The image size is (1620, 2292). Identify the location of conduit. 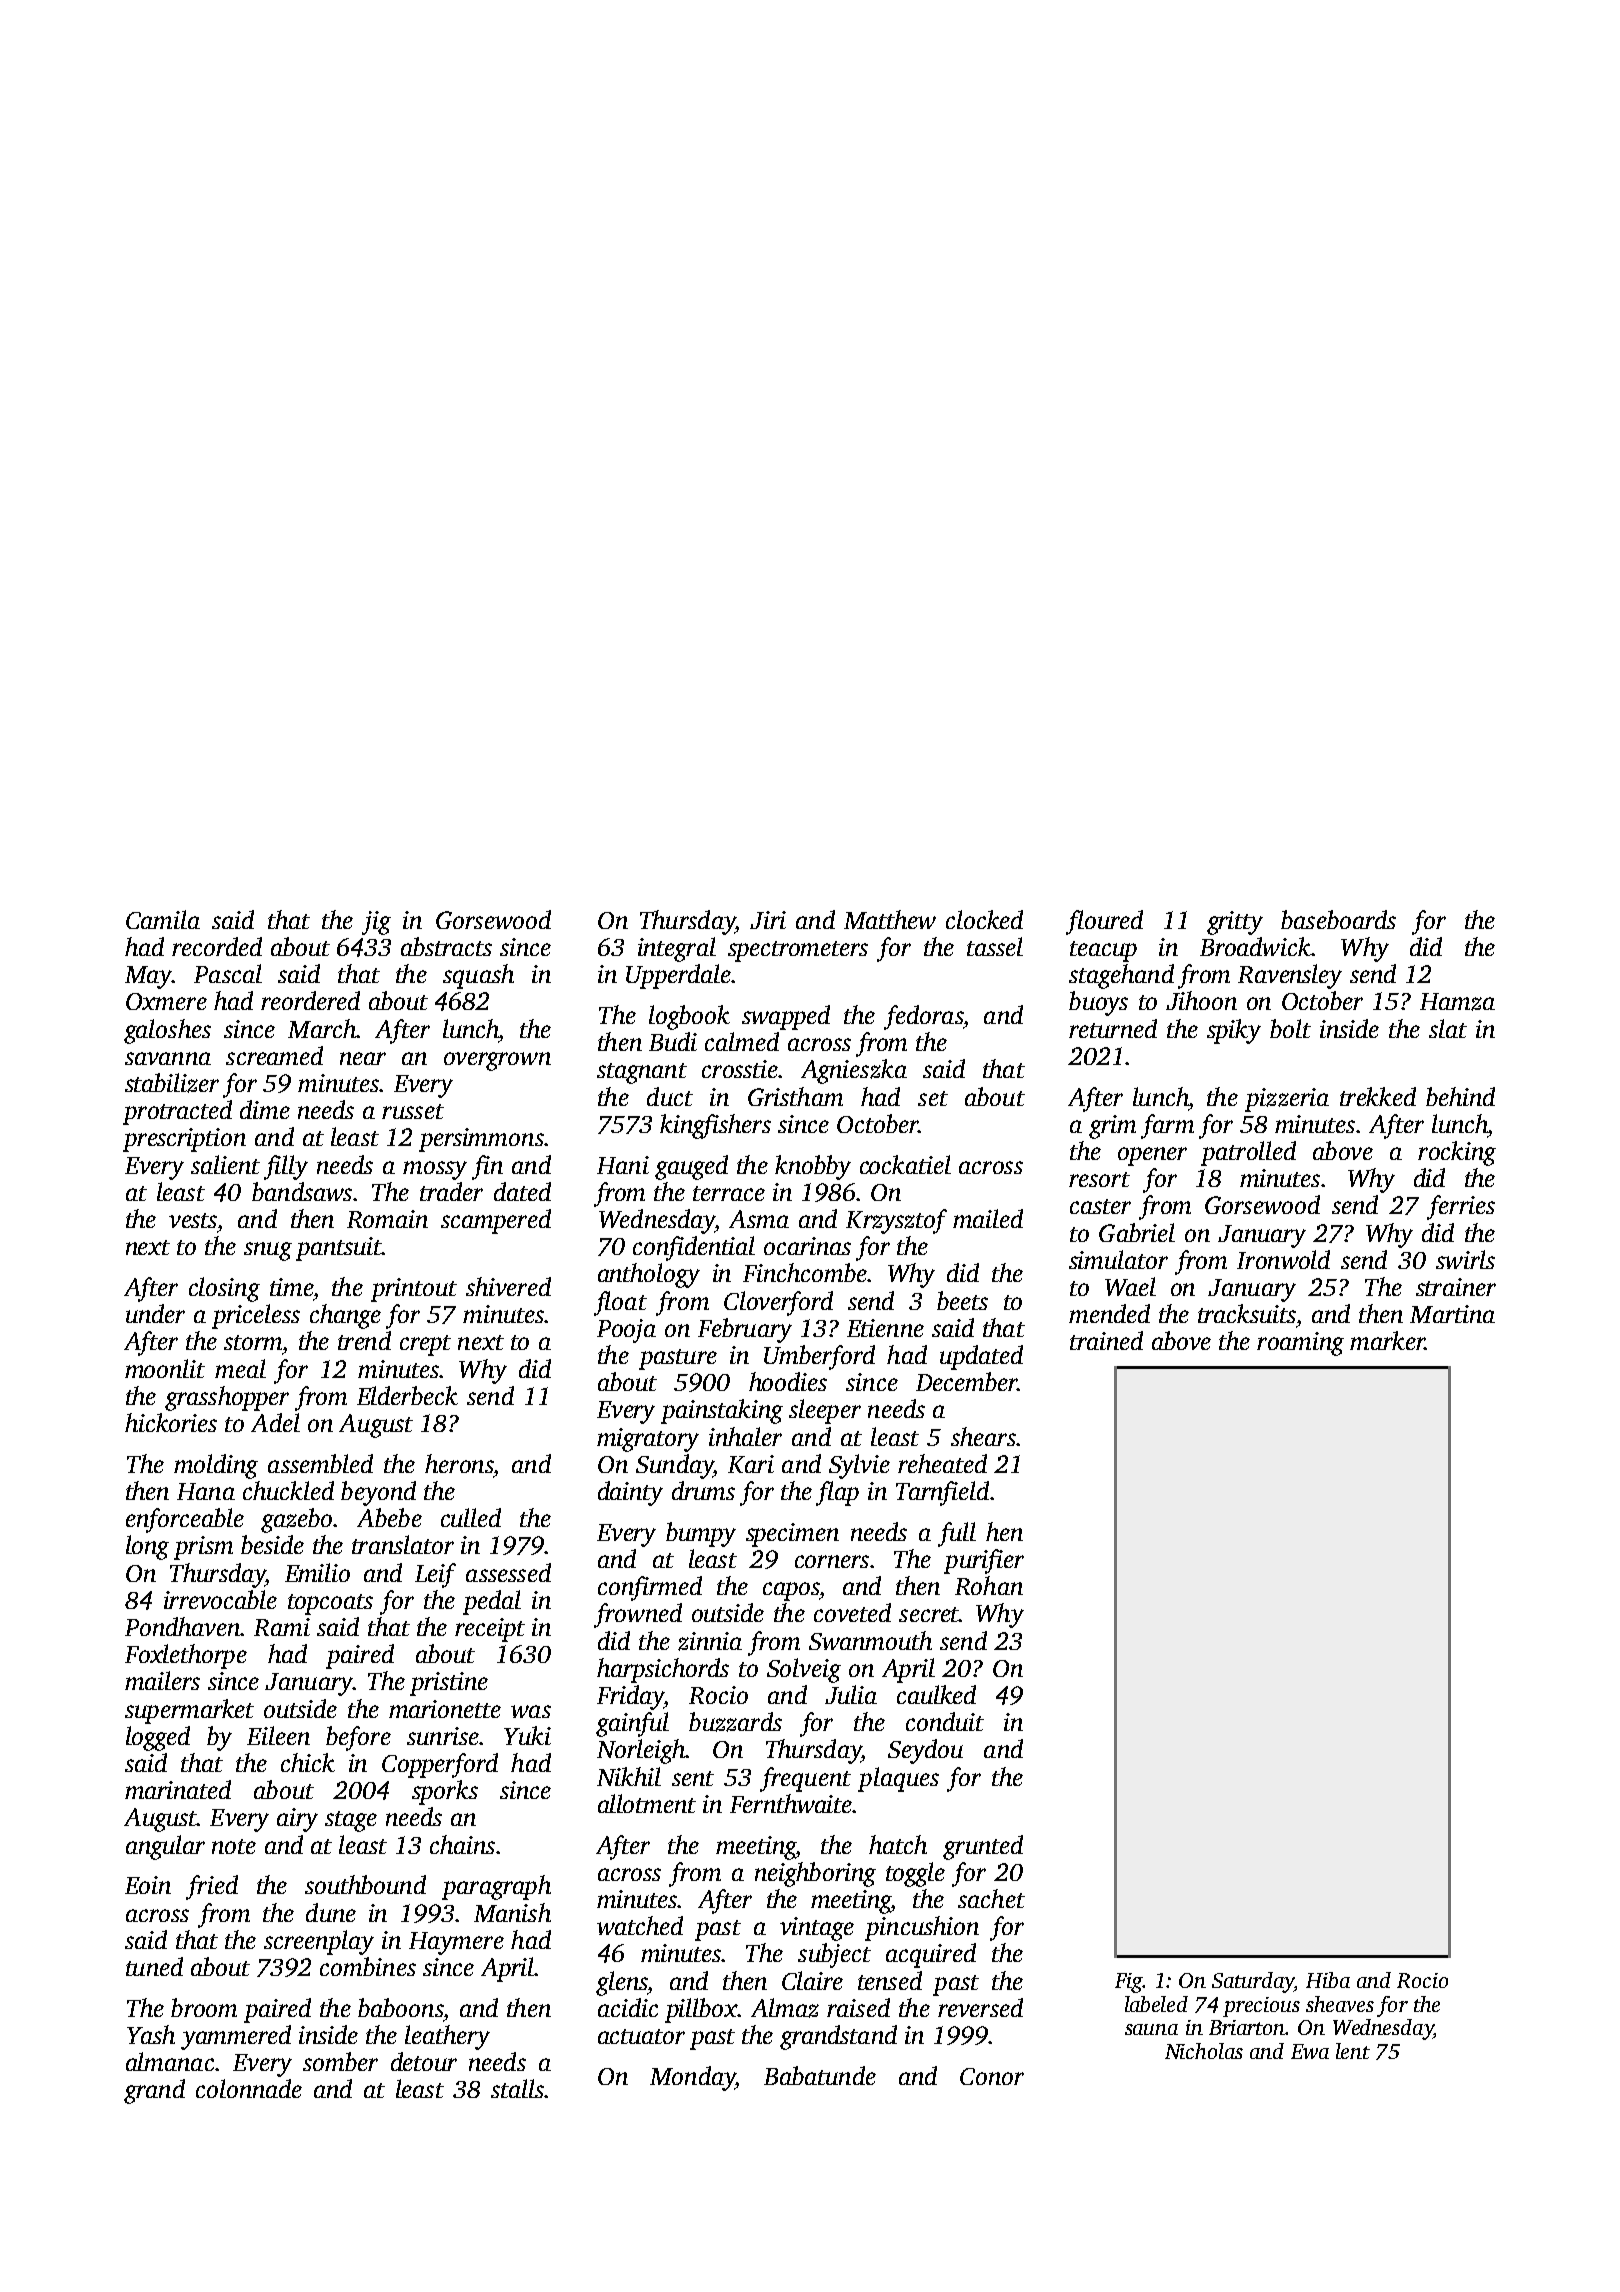
(945, 1721).
